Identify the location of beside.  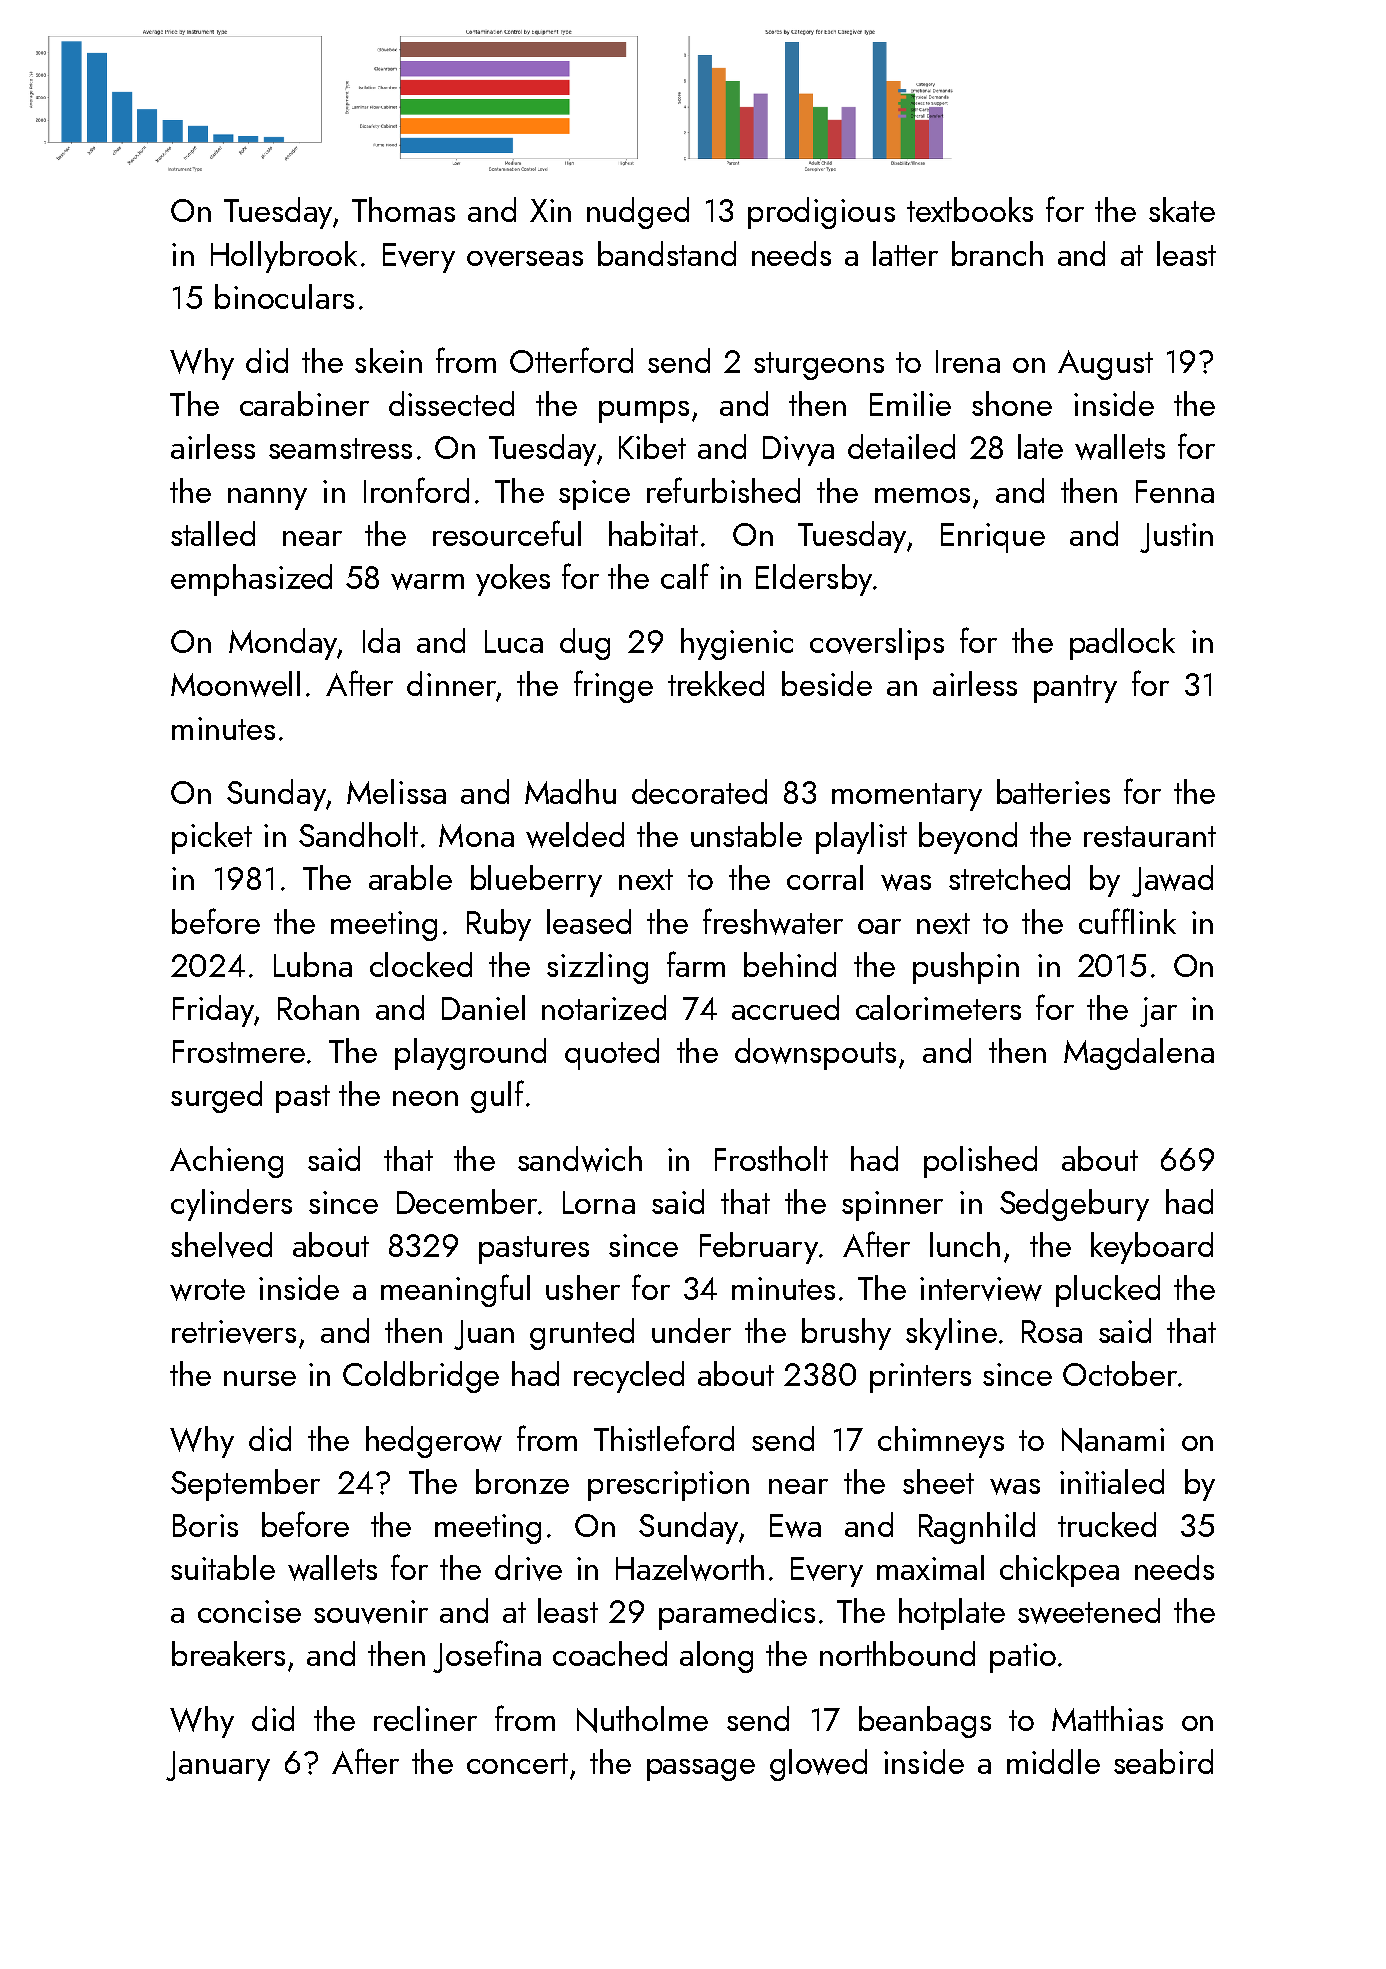
(827, 683).
